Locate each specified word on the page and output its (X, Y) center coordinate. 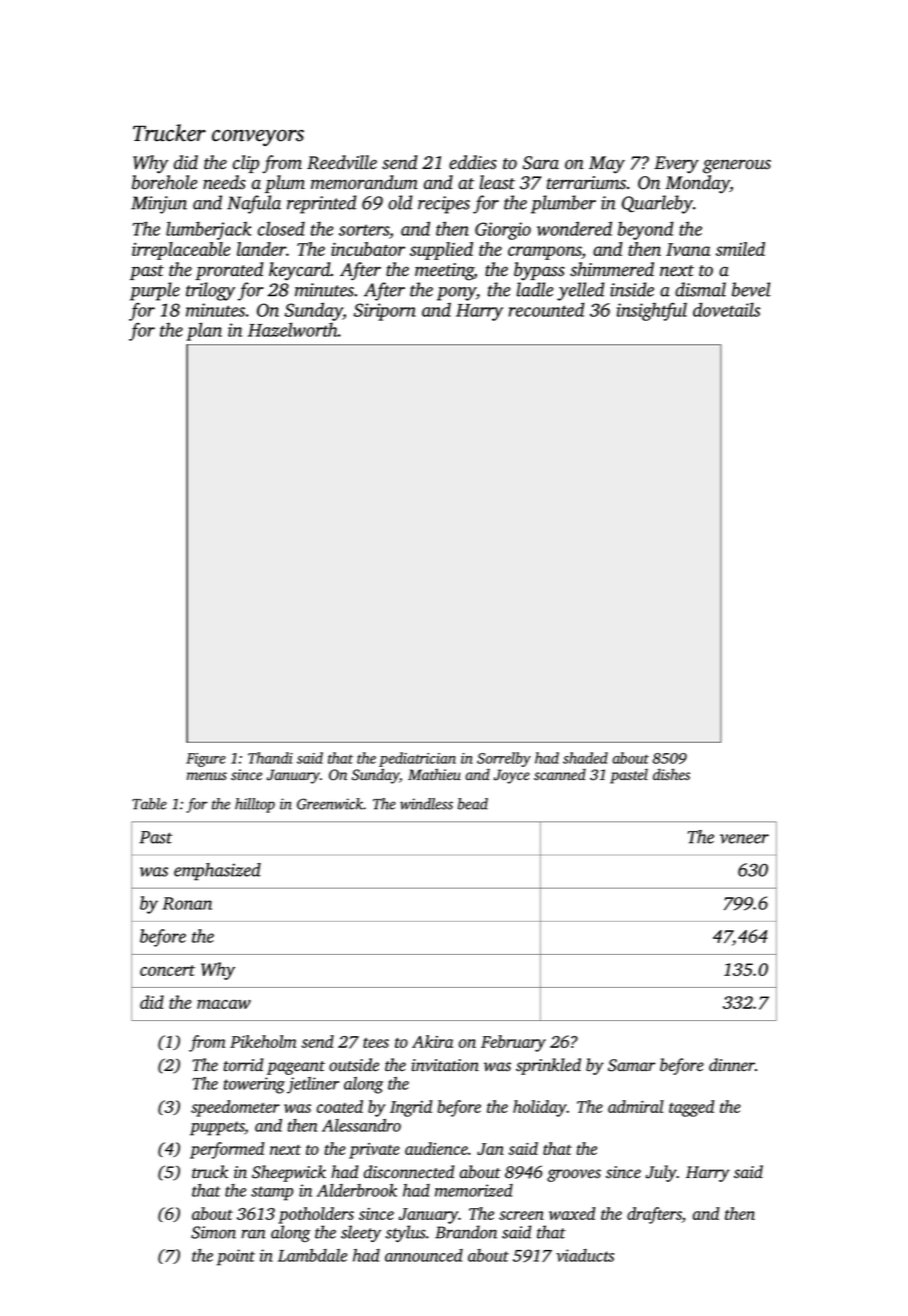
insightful (652, 311)
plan (204, 331)
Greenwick (330, 804)
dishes (671, 774)
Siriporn (385, 312)
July (661, 1173)
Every (676, 164)
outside (354, 1065)
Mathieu (434, 774)
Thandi (270, 758)
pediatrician (417, 759)
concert (167, 970)
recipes (444, 205)
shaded (585, 758)
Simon (213, 1232)
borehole (165, 182)
